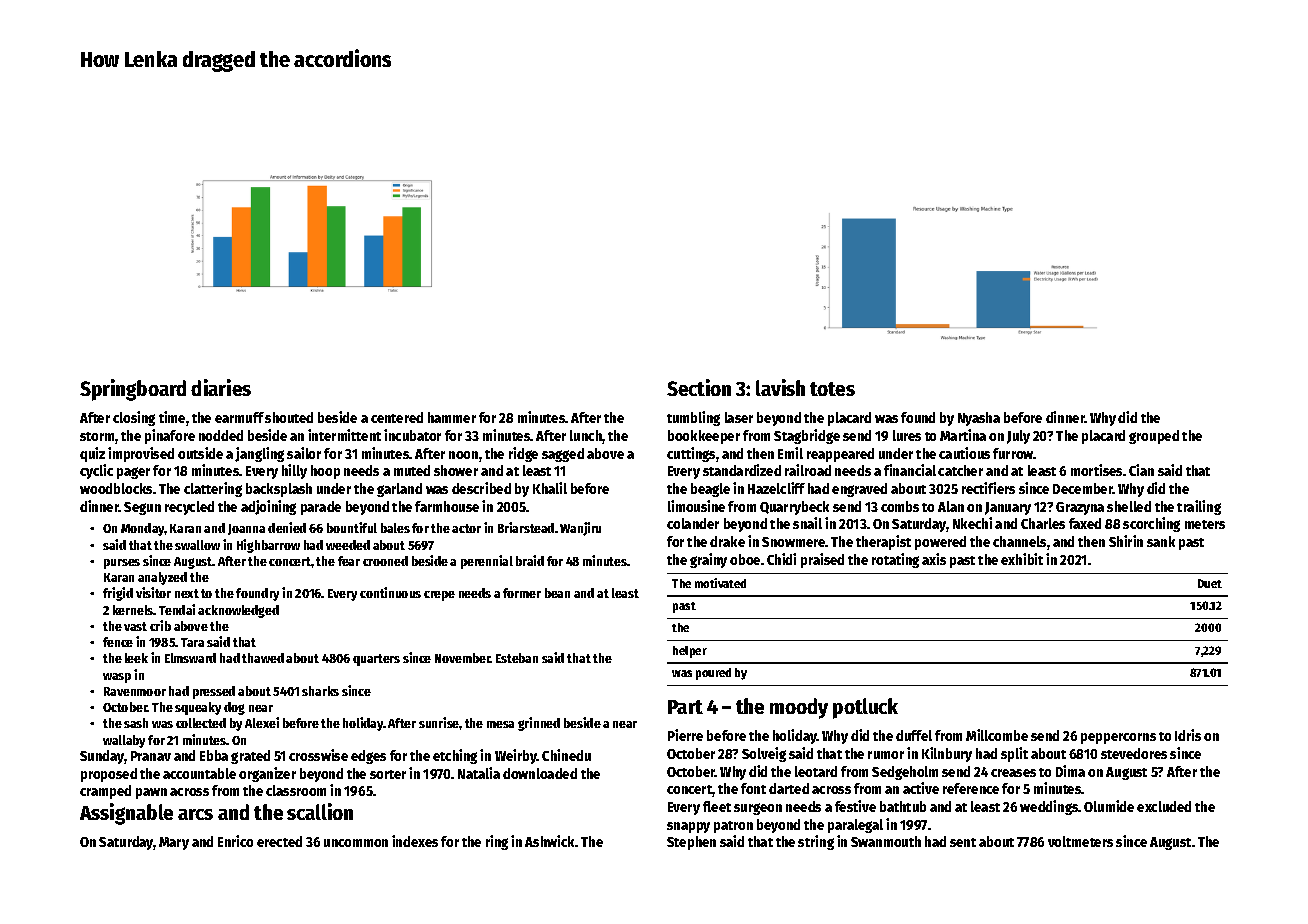 The height and width of the screenshot is (924, 1308). What do you see at coordinates (235, 841) in the screenshot?
I see `Enrico` at bounding box center [235, 841].
